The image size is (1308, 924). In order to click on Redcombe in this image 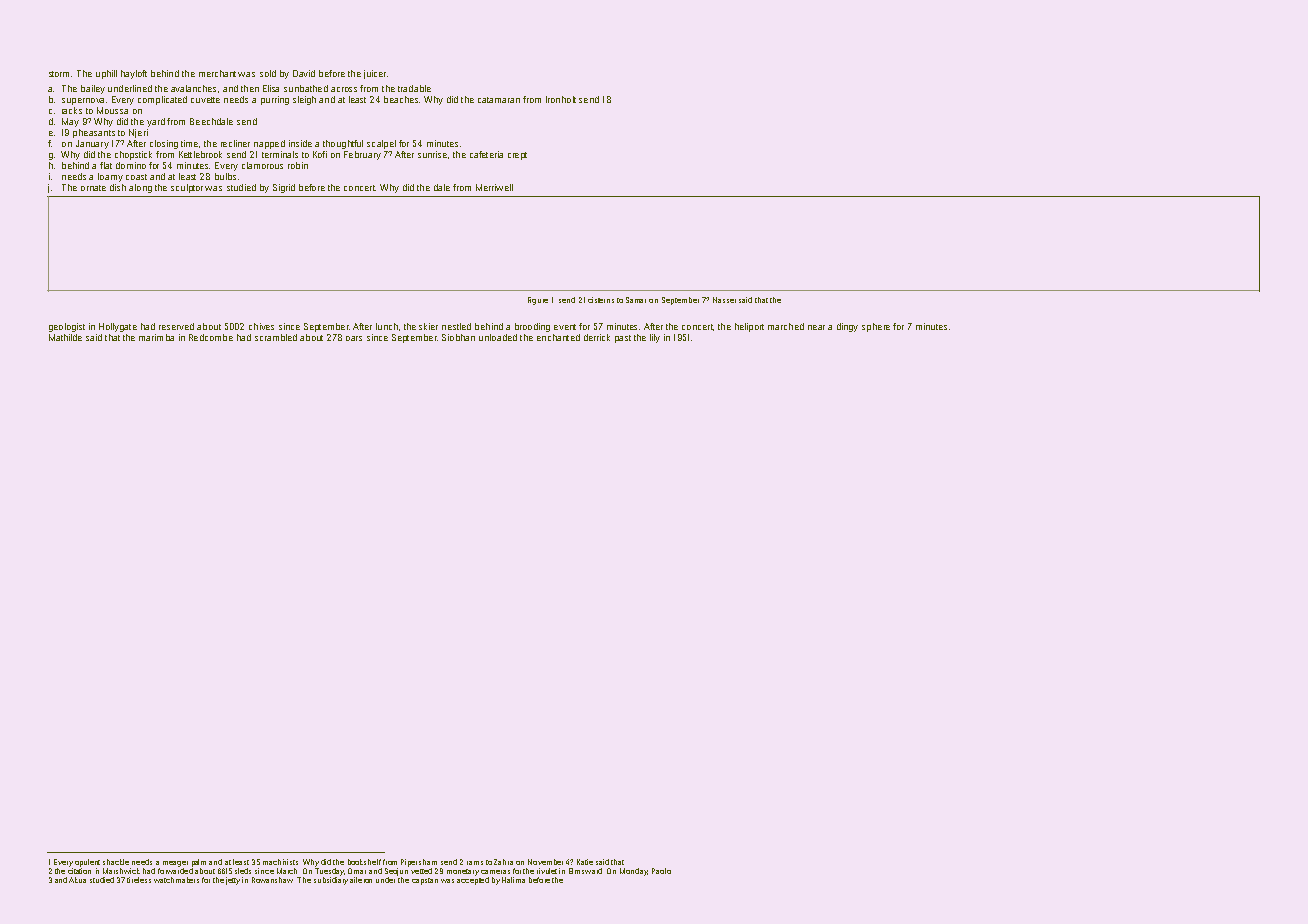, I will do `click(211, 337)`.
